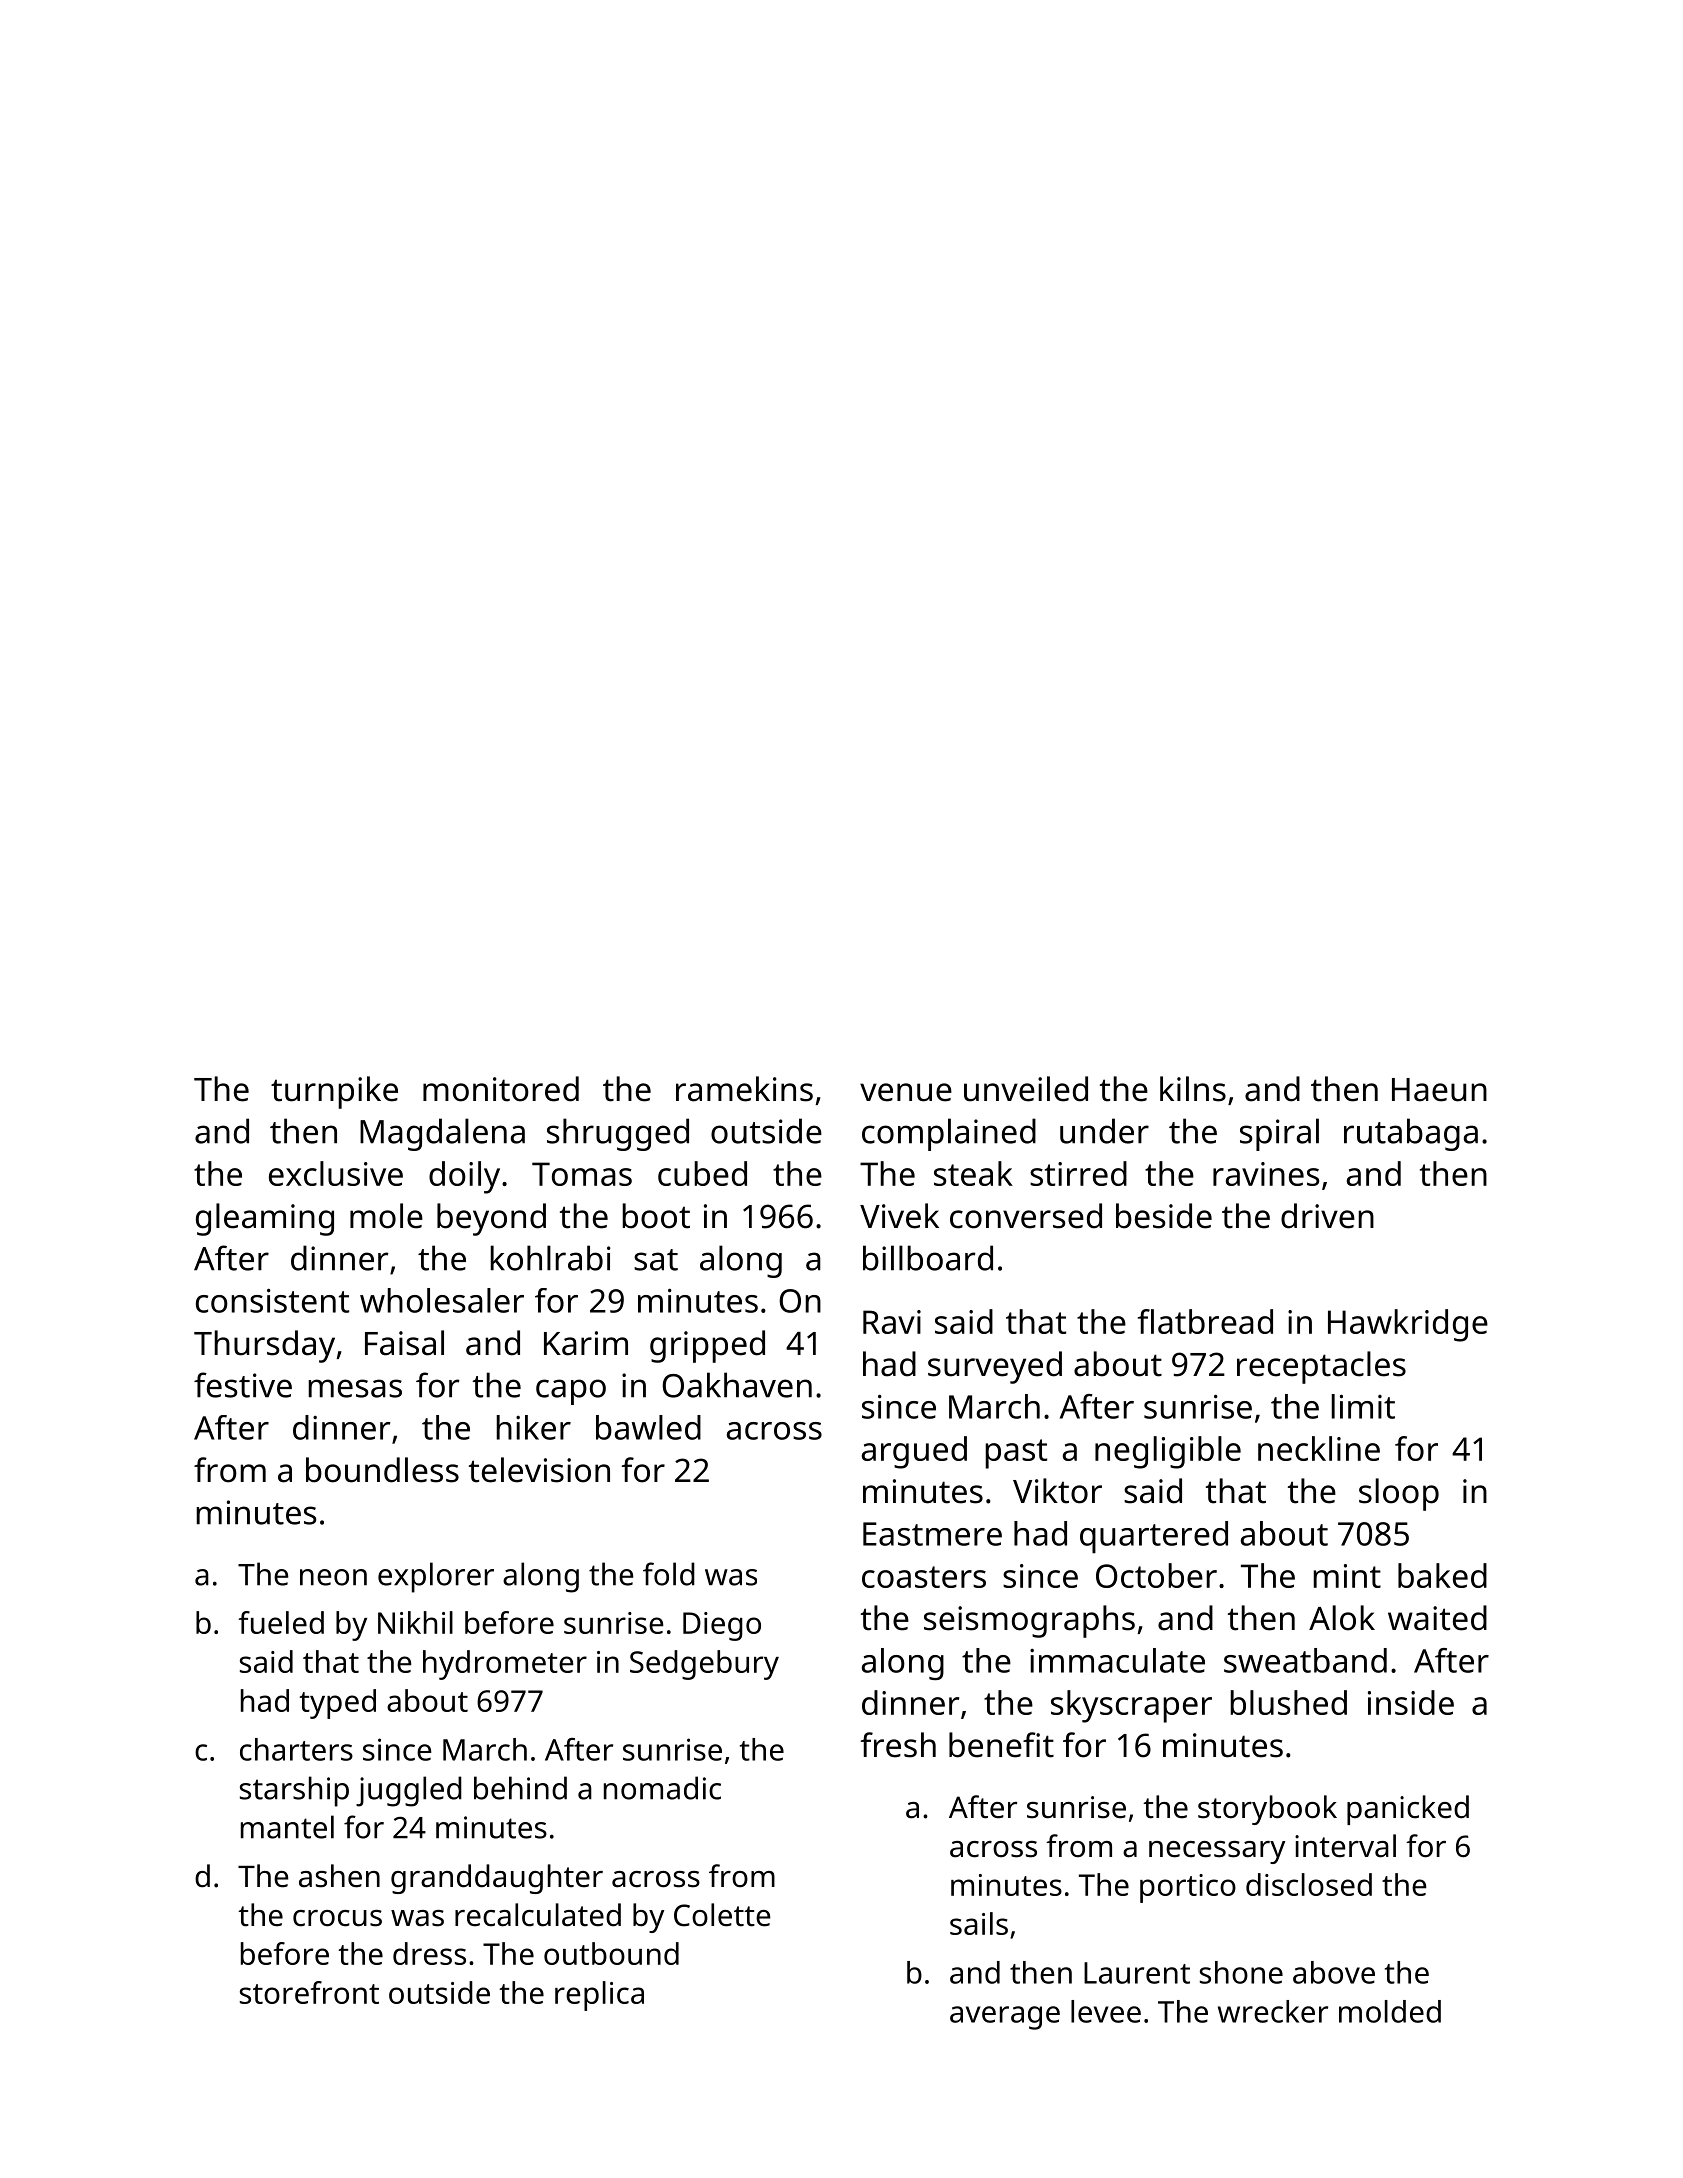  What do you see at coordinates (404, 1343) in the page?
I see `Faisal` at bounding box center [404, 1343].
